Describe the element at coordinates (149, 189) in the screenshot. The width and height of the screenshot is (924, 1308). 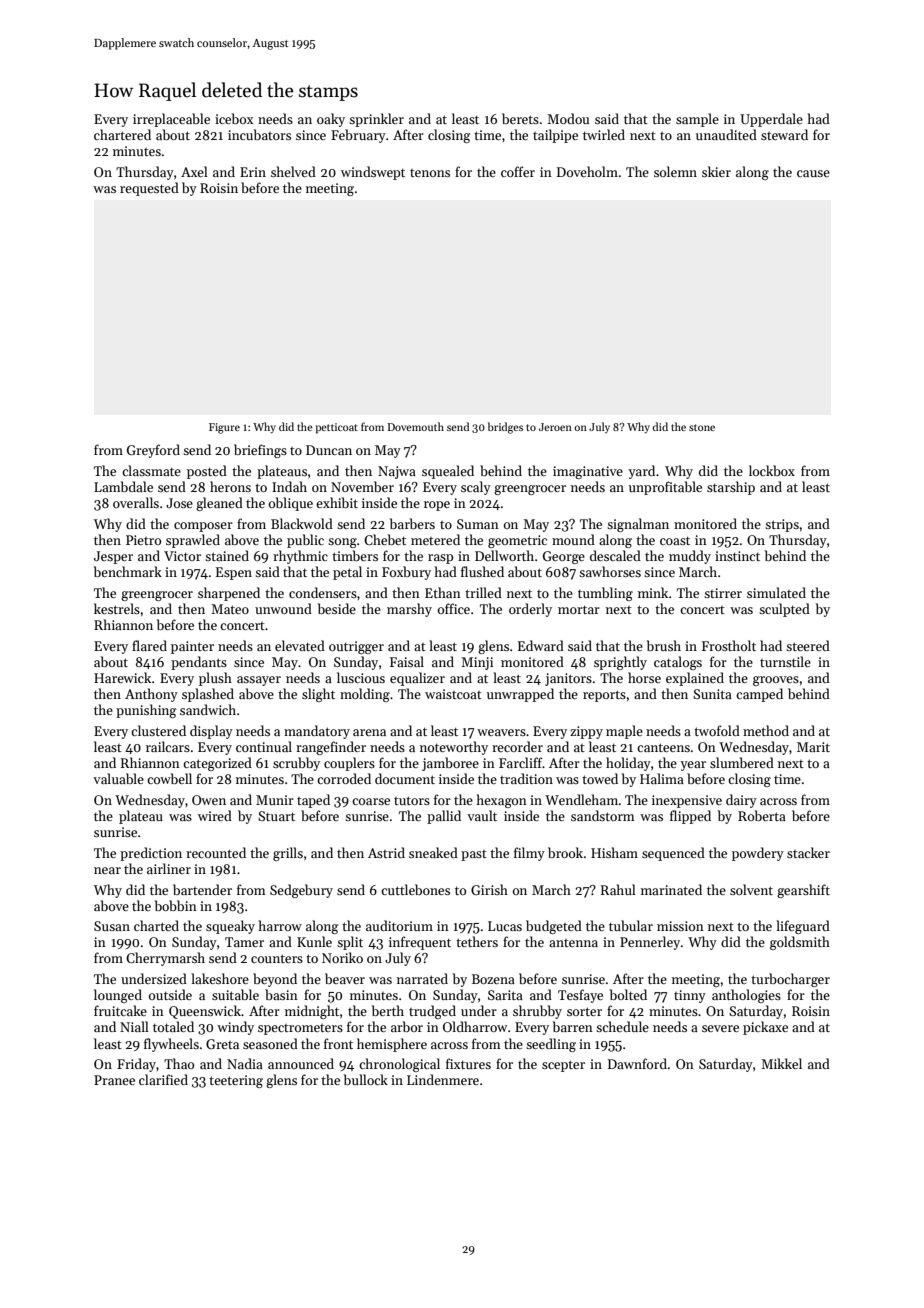
I see `requested` at that location.
